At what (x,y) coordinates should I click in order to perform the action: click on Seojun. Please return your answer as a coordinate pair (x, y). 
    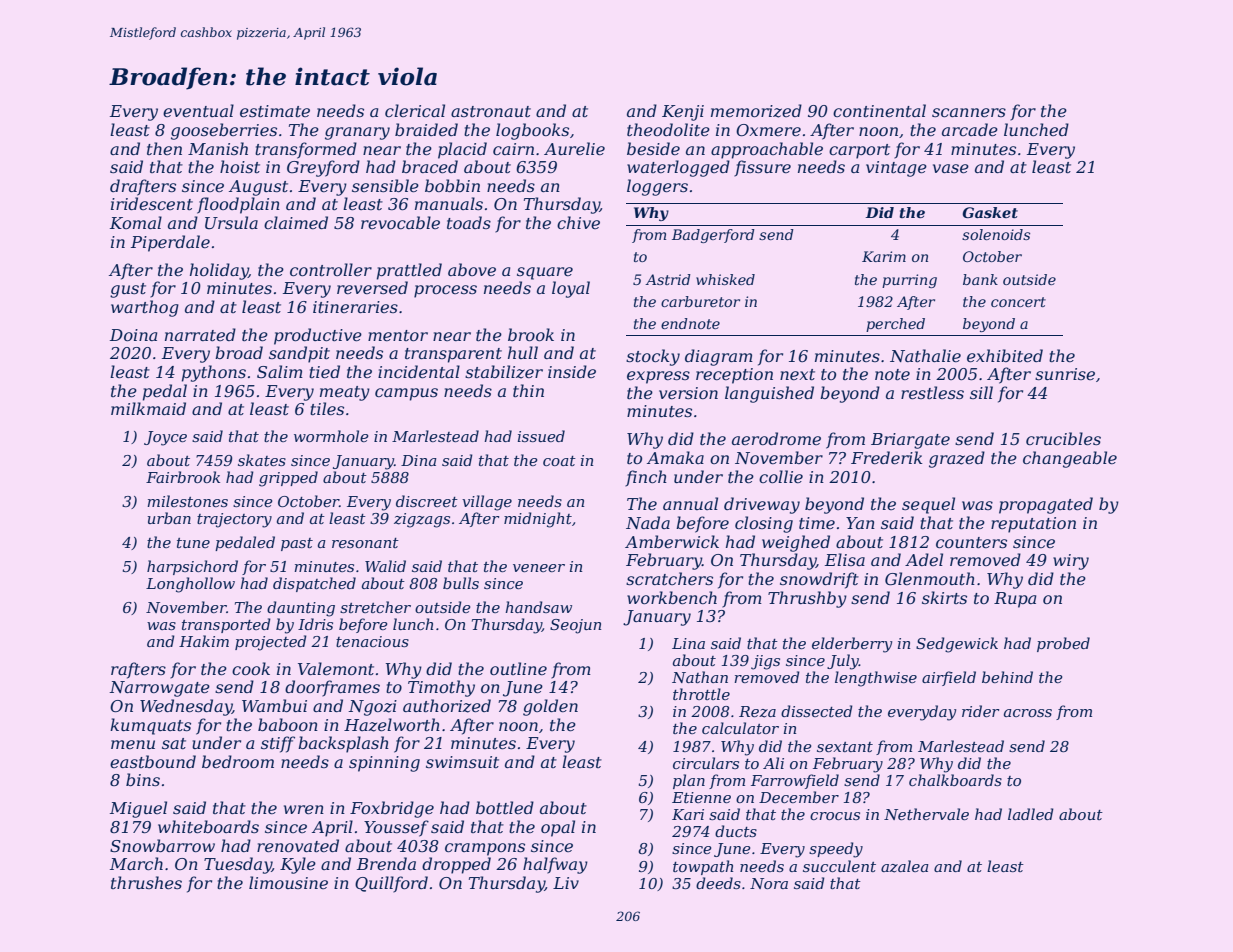
    Looking at the image, I should click on (575, 626).
